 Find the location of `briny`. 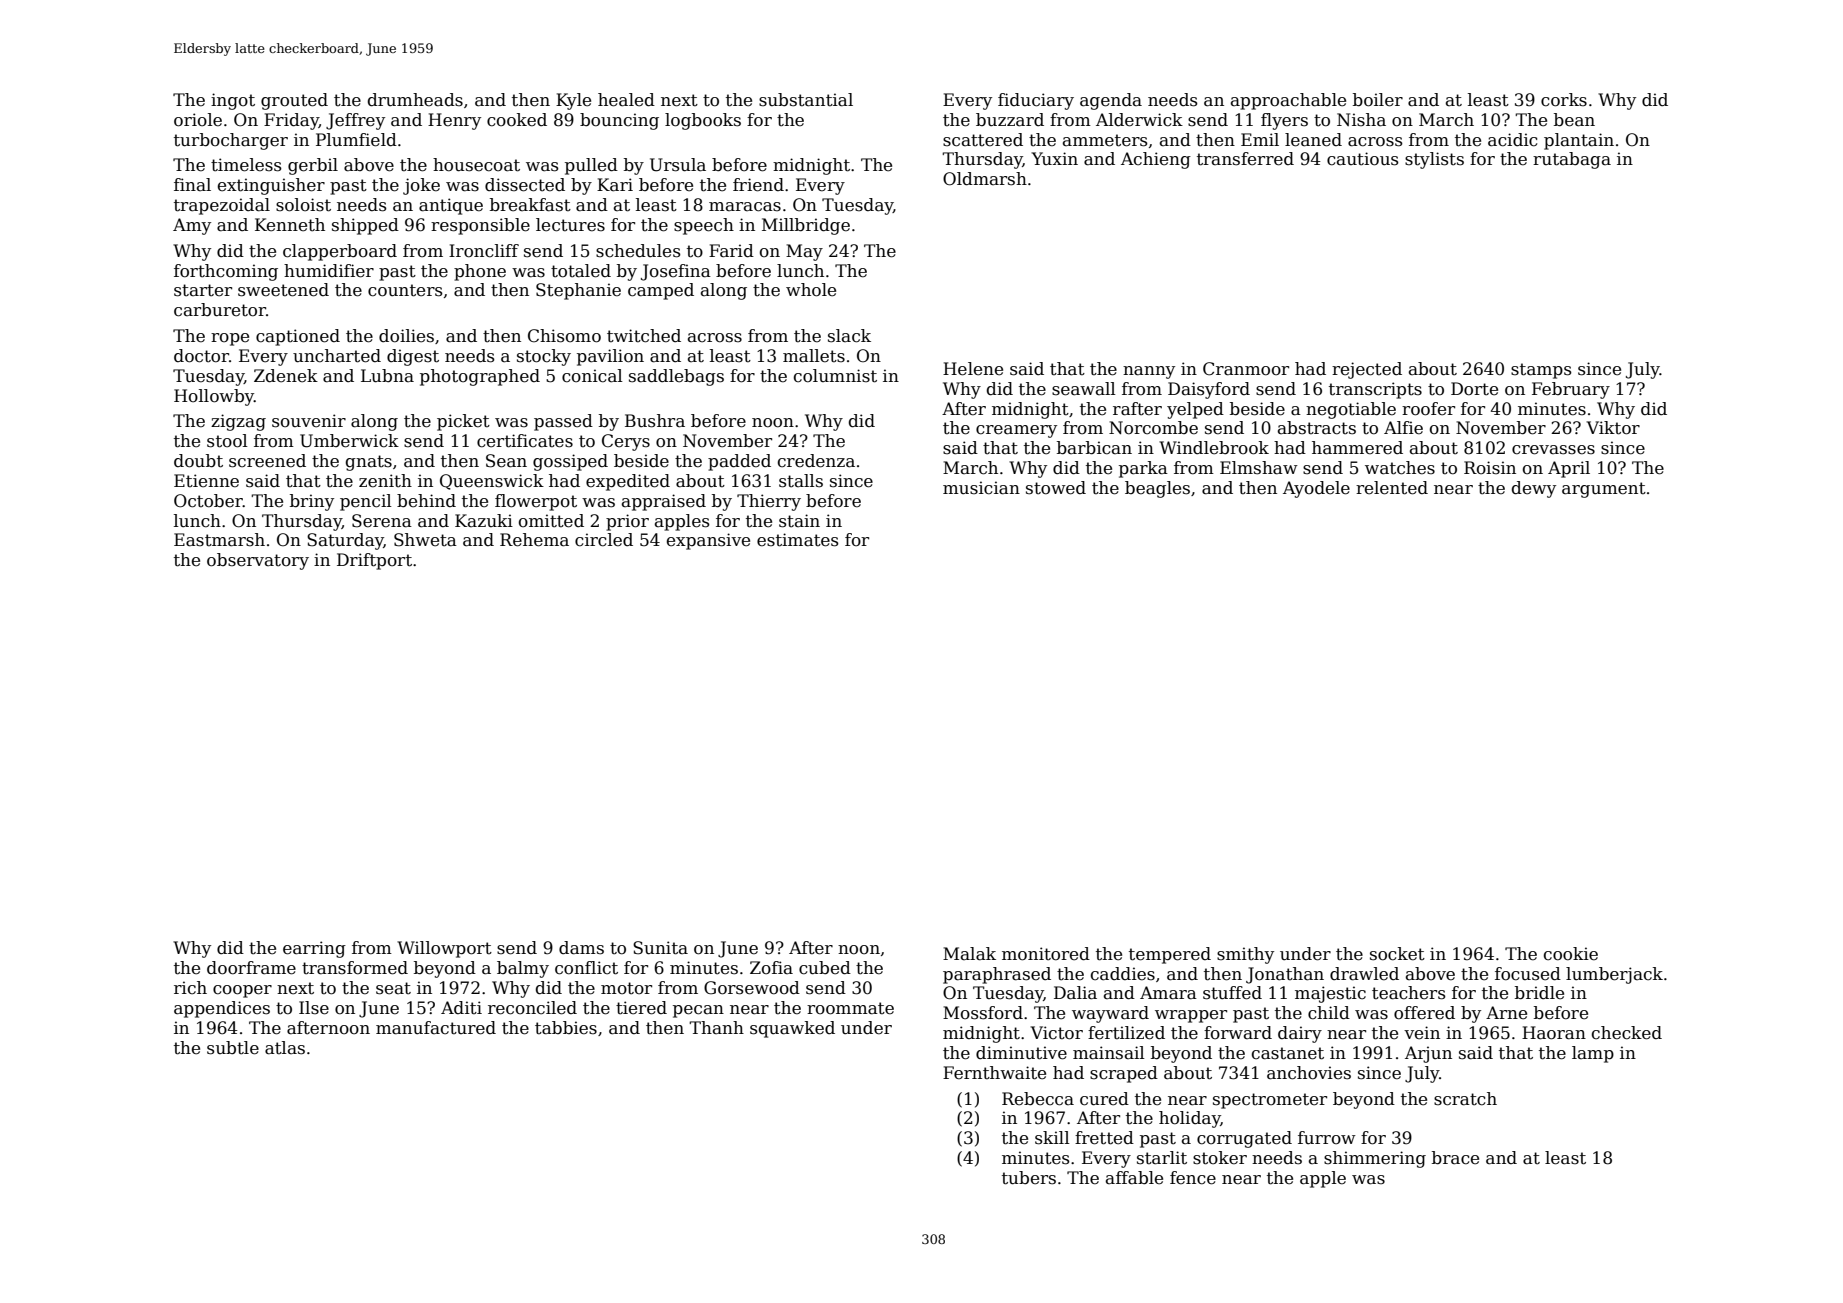

briny is located at coordinates (312, 502).
